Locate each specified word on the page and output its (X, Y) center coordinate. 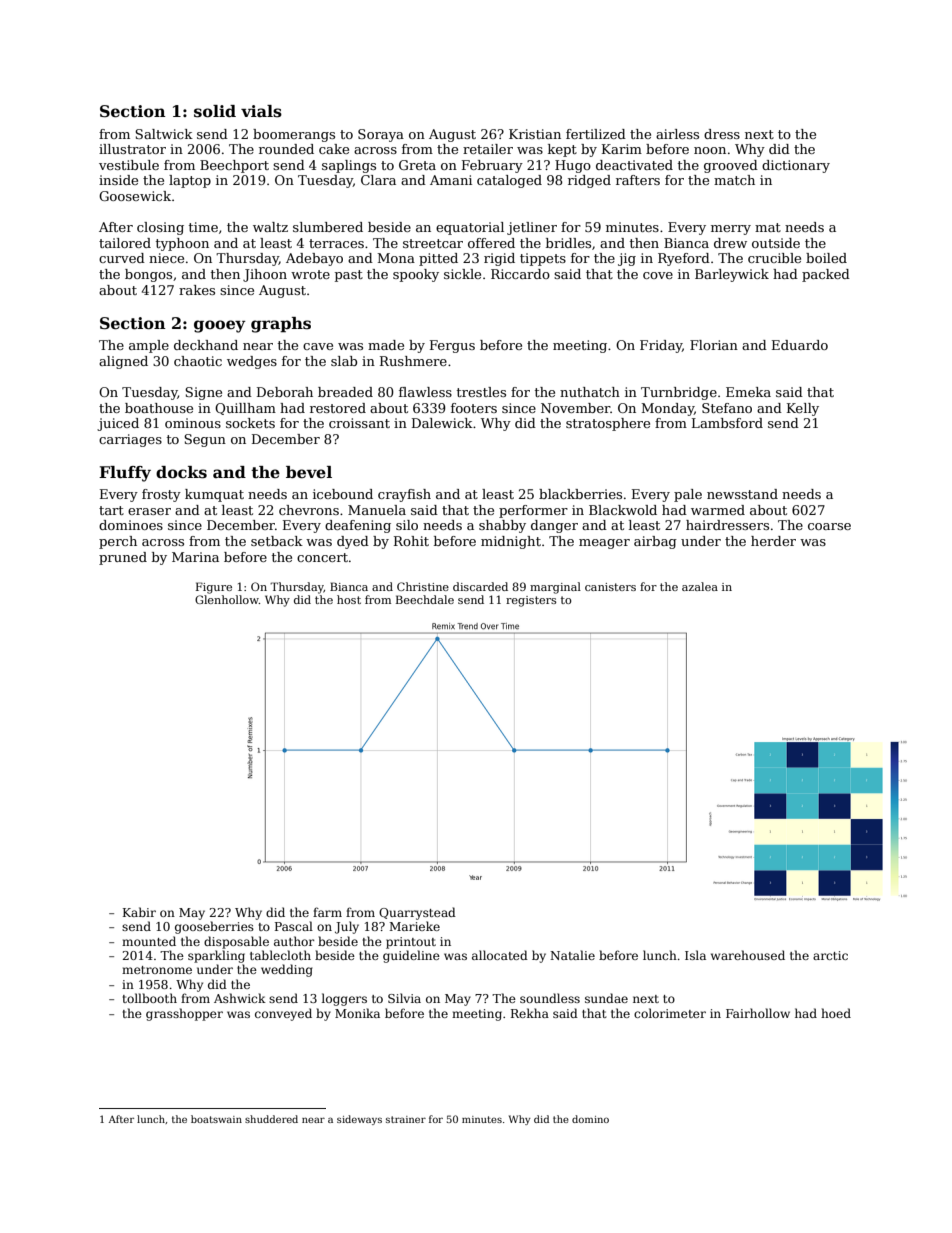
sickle (462, 274)
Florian (714, 345)
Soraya (381, 135)
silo (407, 525)
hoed (836, 1013)
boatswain (216, 1119)
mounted (149, 941)
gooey (220, 326)
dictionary (796, 166)
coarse (829, 526)
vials (261, 111)
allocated (500, 955)
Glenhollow (227, 599)
